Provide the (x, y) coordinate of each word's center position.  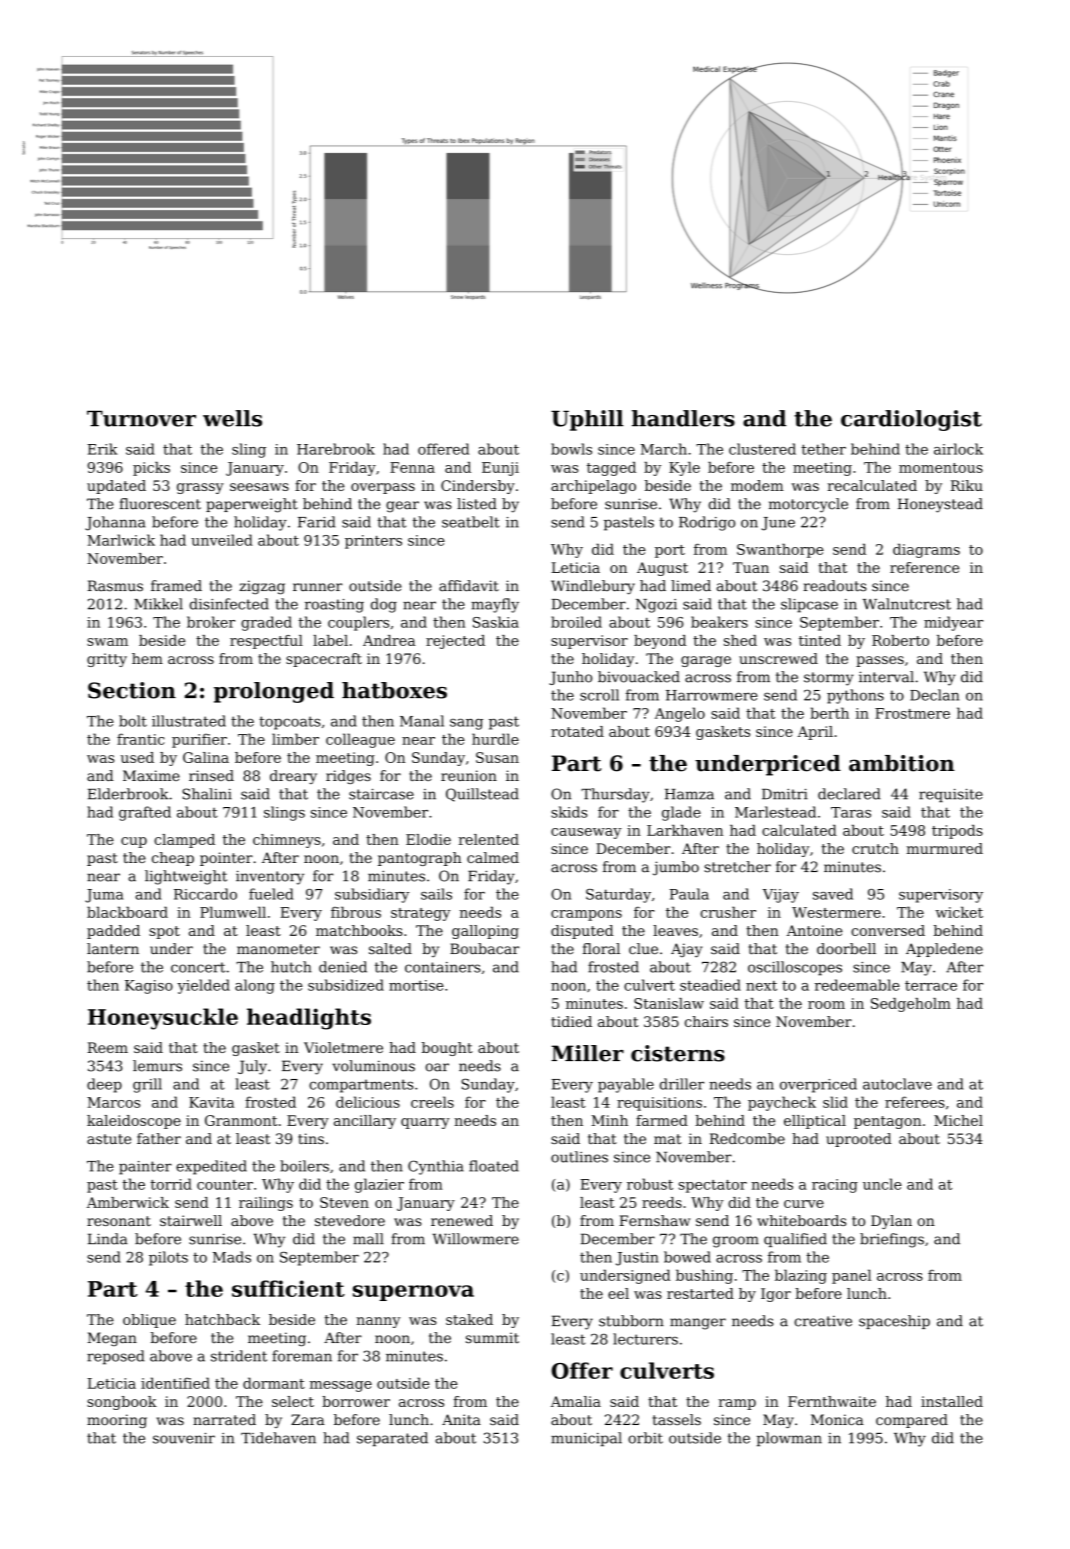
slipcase (809, 605)
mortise (416, 985)
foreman (302, 1356)
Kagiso (149, 987)
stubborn (631, 1321)
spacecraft (324, 660)
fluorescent (160, 504)
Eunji (500, 469)
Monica (837, 1419)
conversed (888, 930)
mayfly (495, 605)
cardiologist (911, 420)
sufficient (288, 1288)
